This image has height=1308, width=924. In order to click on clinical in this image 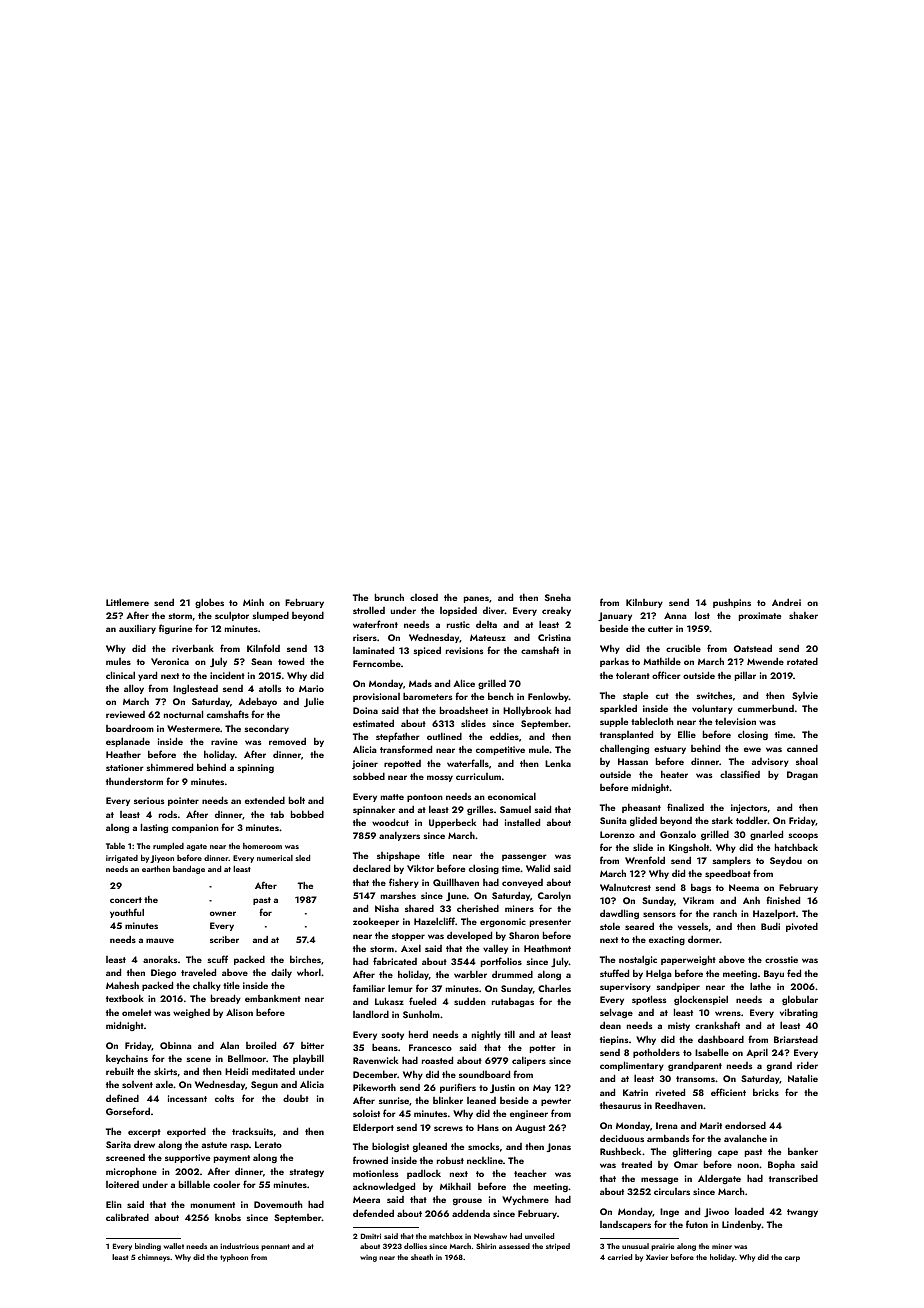, I will do `click(120, 675)`.
